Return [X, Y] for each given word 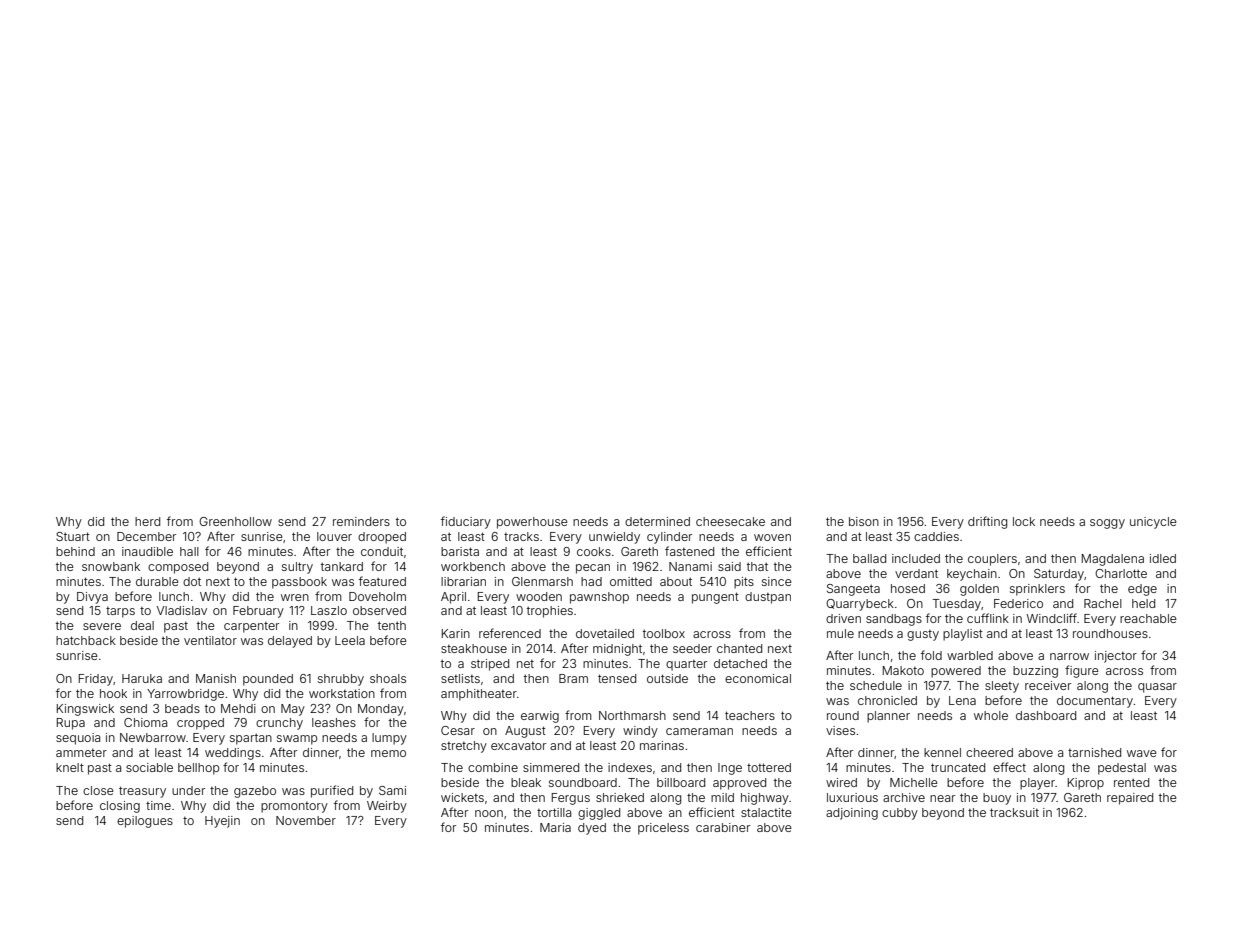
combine [493, 767]
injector [1116, 657]
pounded [268, 680]
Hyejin [222, 822]
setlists [460, 678]
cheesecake [730, 521]
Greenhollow [235, 521]
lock [1024, 521]
